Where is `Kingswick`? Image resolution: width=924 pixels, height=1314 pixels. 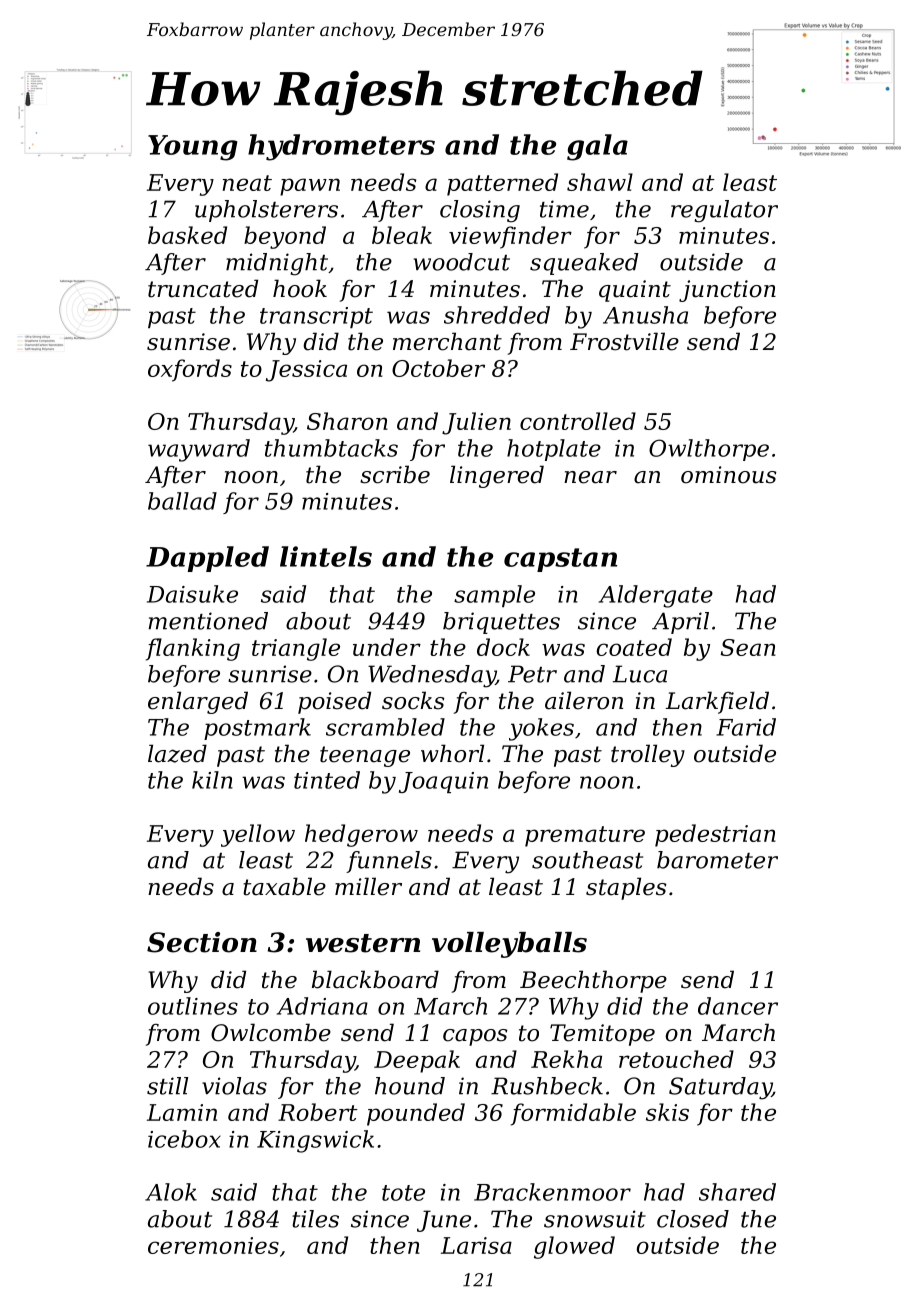 Kingswick is located at coordinates (315, 1141).
